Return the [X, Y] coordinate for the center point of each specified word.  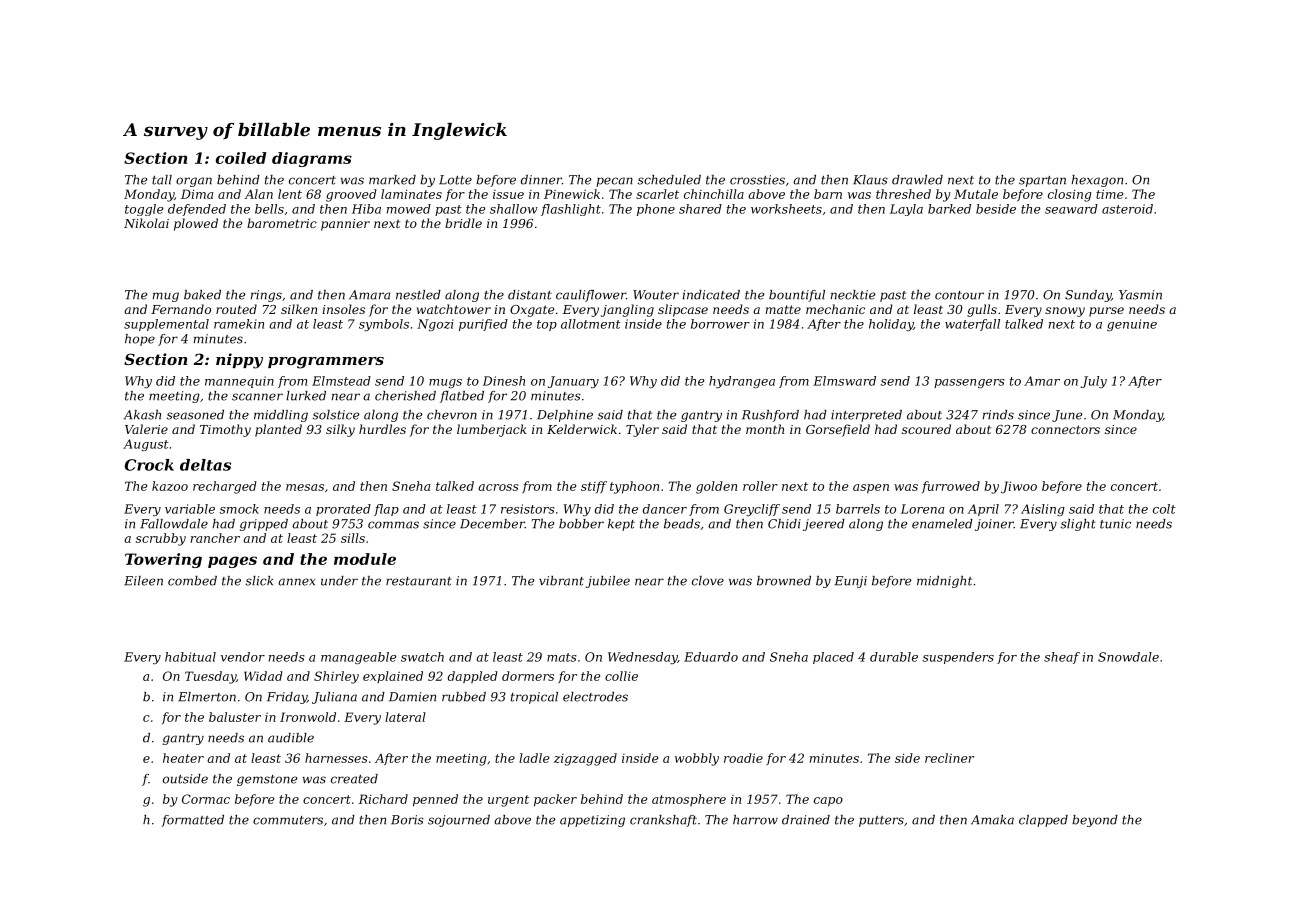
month [765, 429]
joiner [994, 525]
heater [183, 758]
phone [656, 210]
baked [202, 295]
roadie [743, 758]
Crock [149, 465]
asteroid [1127, 209]
